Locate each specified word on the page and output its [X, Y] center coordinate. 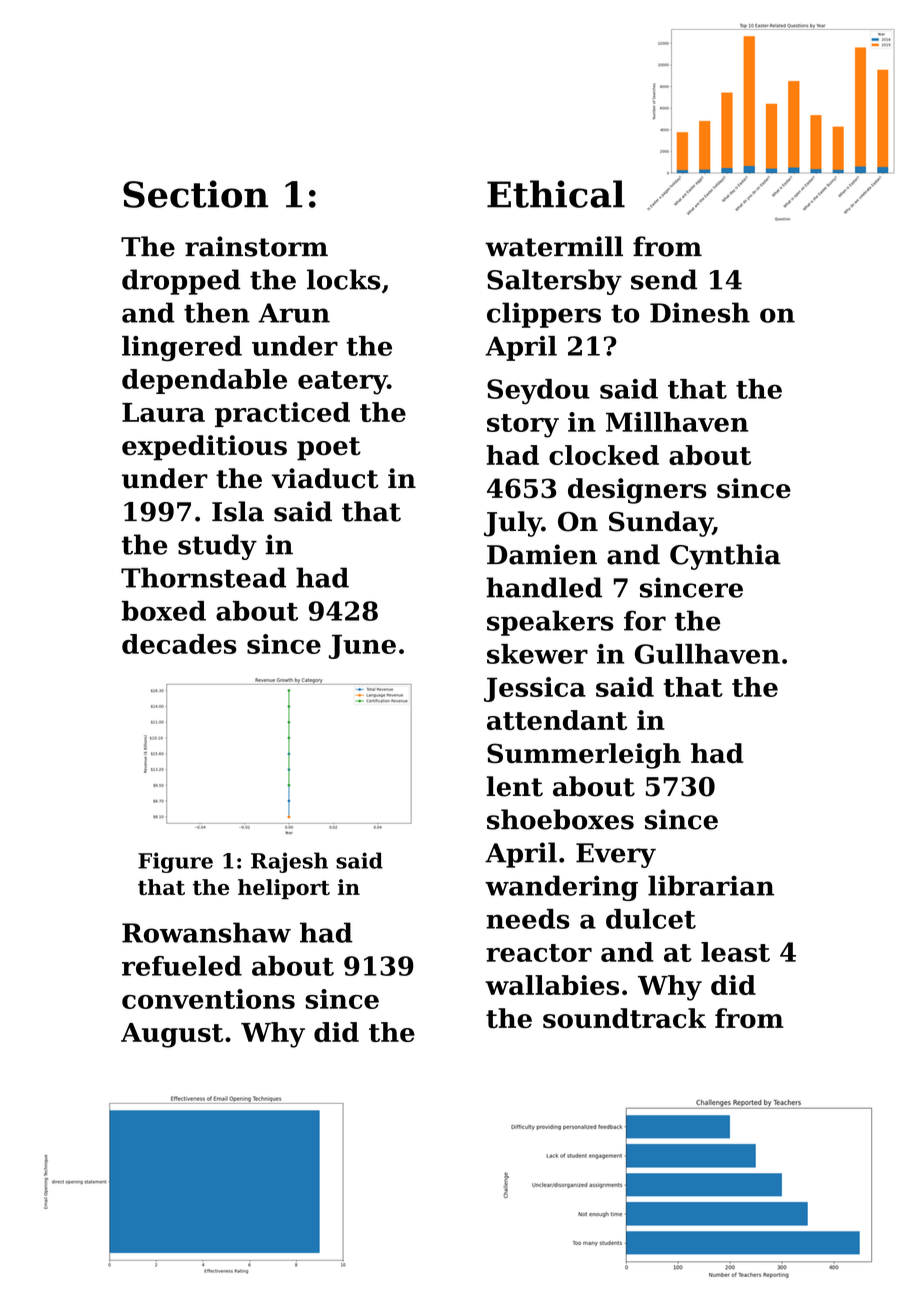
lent [514, 786]
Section [195, 194]
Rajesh [289, 862]
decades [179, 644]
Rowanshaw [206, 932]
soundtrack [624, 1018]
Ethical [556, 194]
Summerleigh [584, 756]
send [664, 279]
